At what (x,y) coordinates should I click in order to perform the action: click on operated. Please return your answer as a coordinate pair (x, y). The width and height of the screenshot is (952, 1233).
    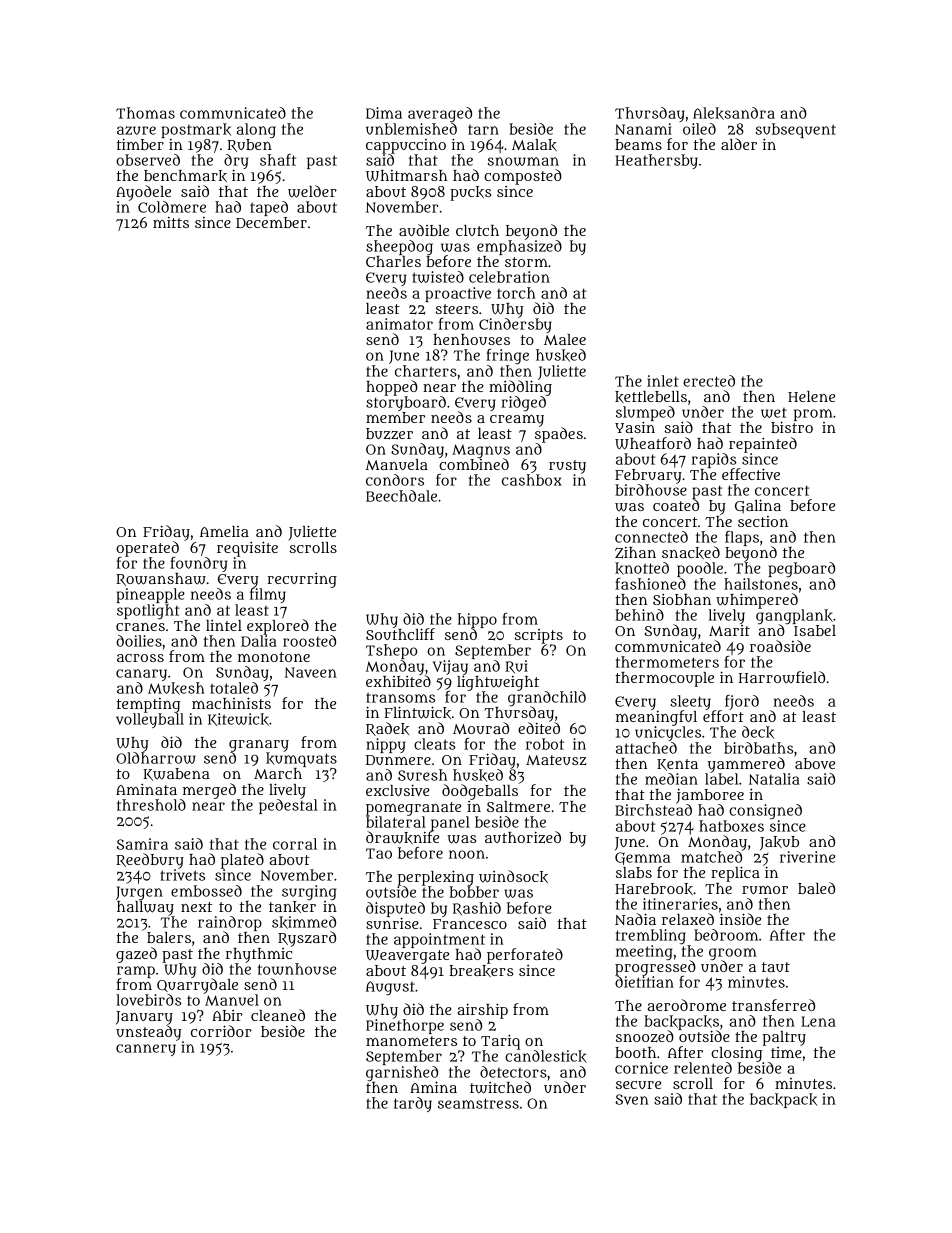
    Looking at the image, I should click on (147, 549).
